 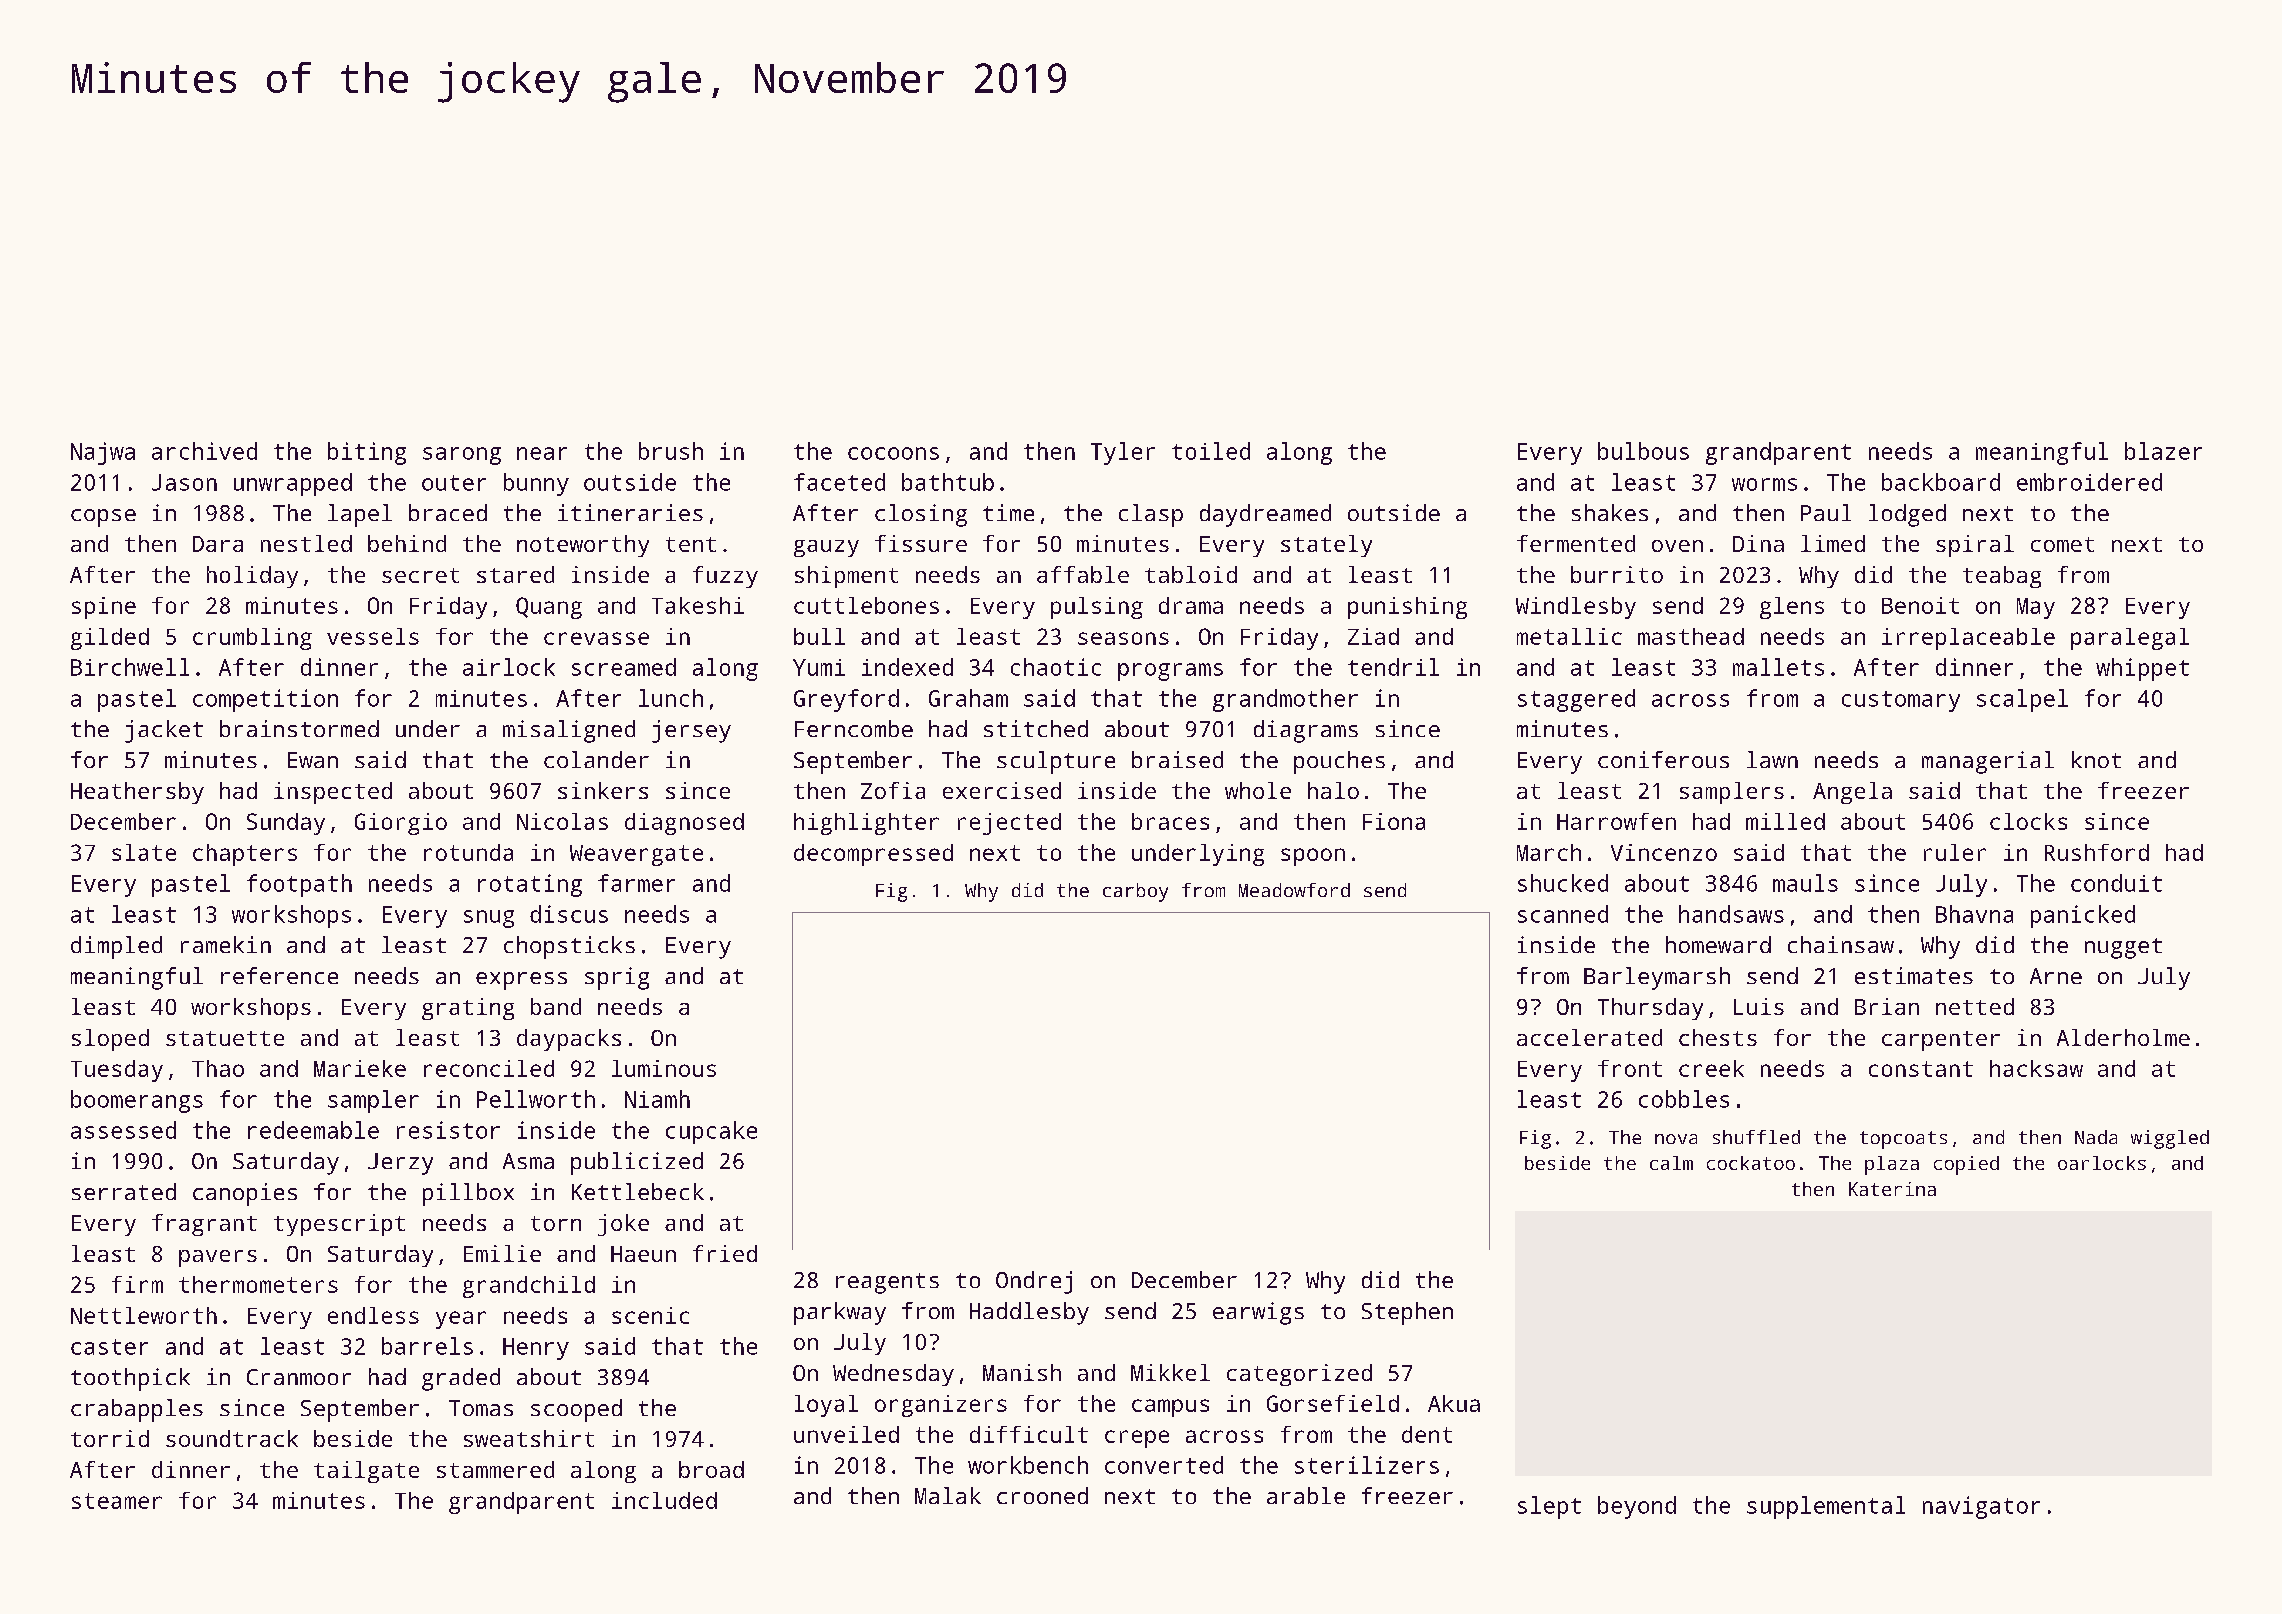 I want to click on soundtrack, so click(x=232, y=1438).
